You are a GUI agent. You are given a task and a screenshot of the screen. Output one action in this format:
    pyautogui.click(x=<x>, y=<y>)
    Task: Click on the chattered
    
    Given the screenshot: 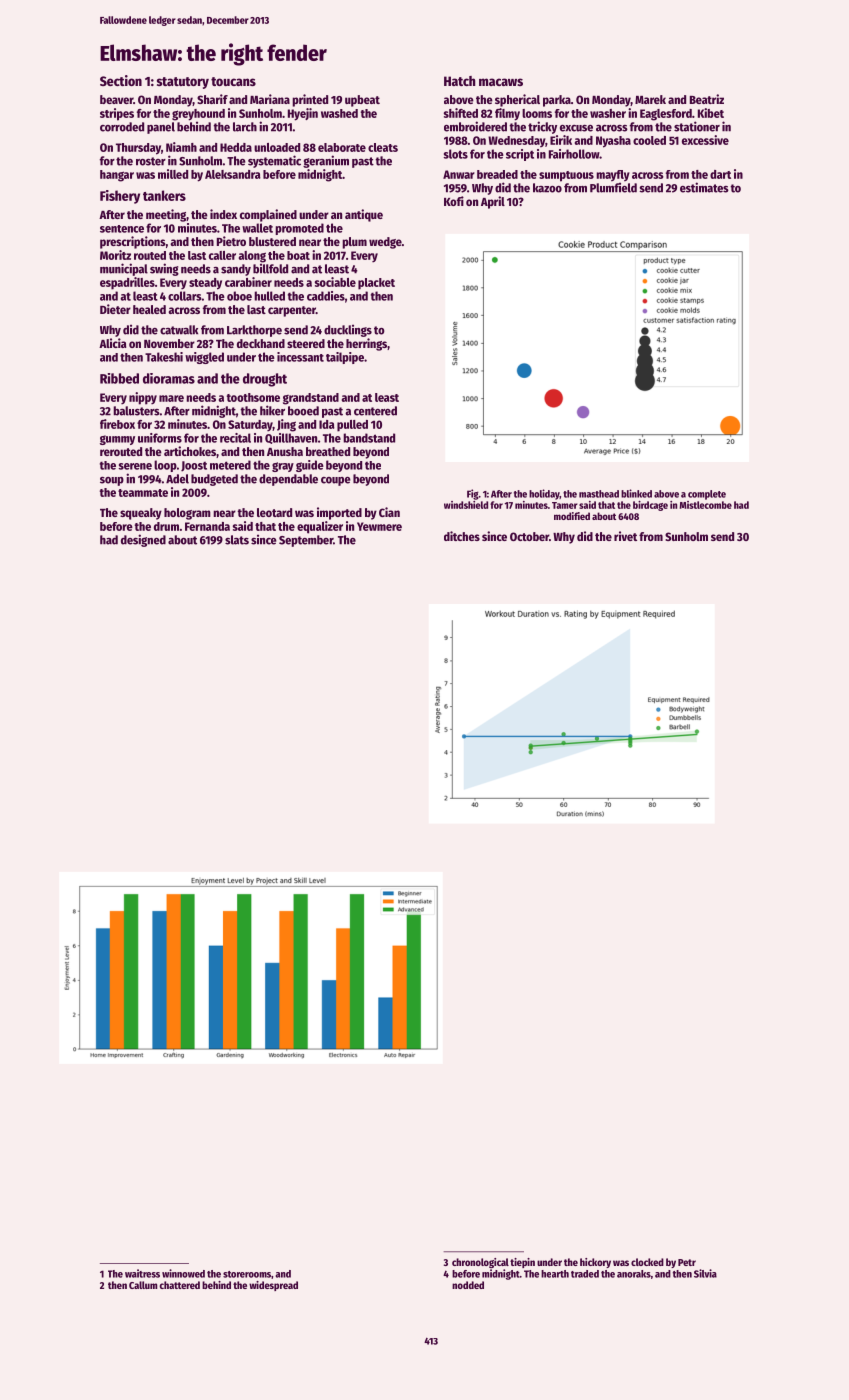 What is the action you would take?
    pyautogui.click(x=180, y=1285)
